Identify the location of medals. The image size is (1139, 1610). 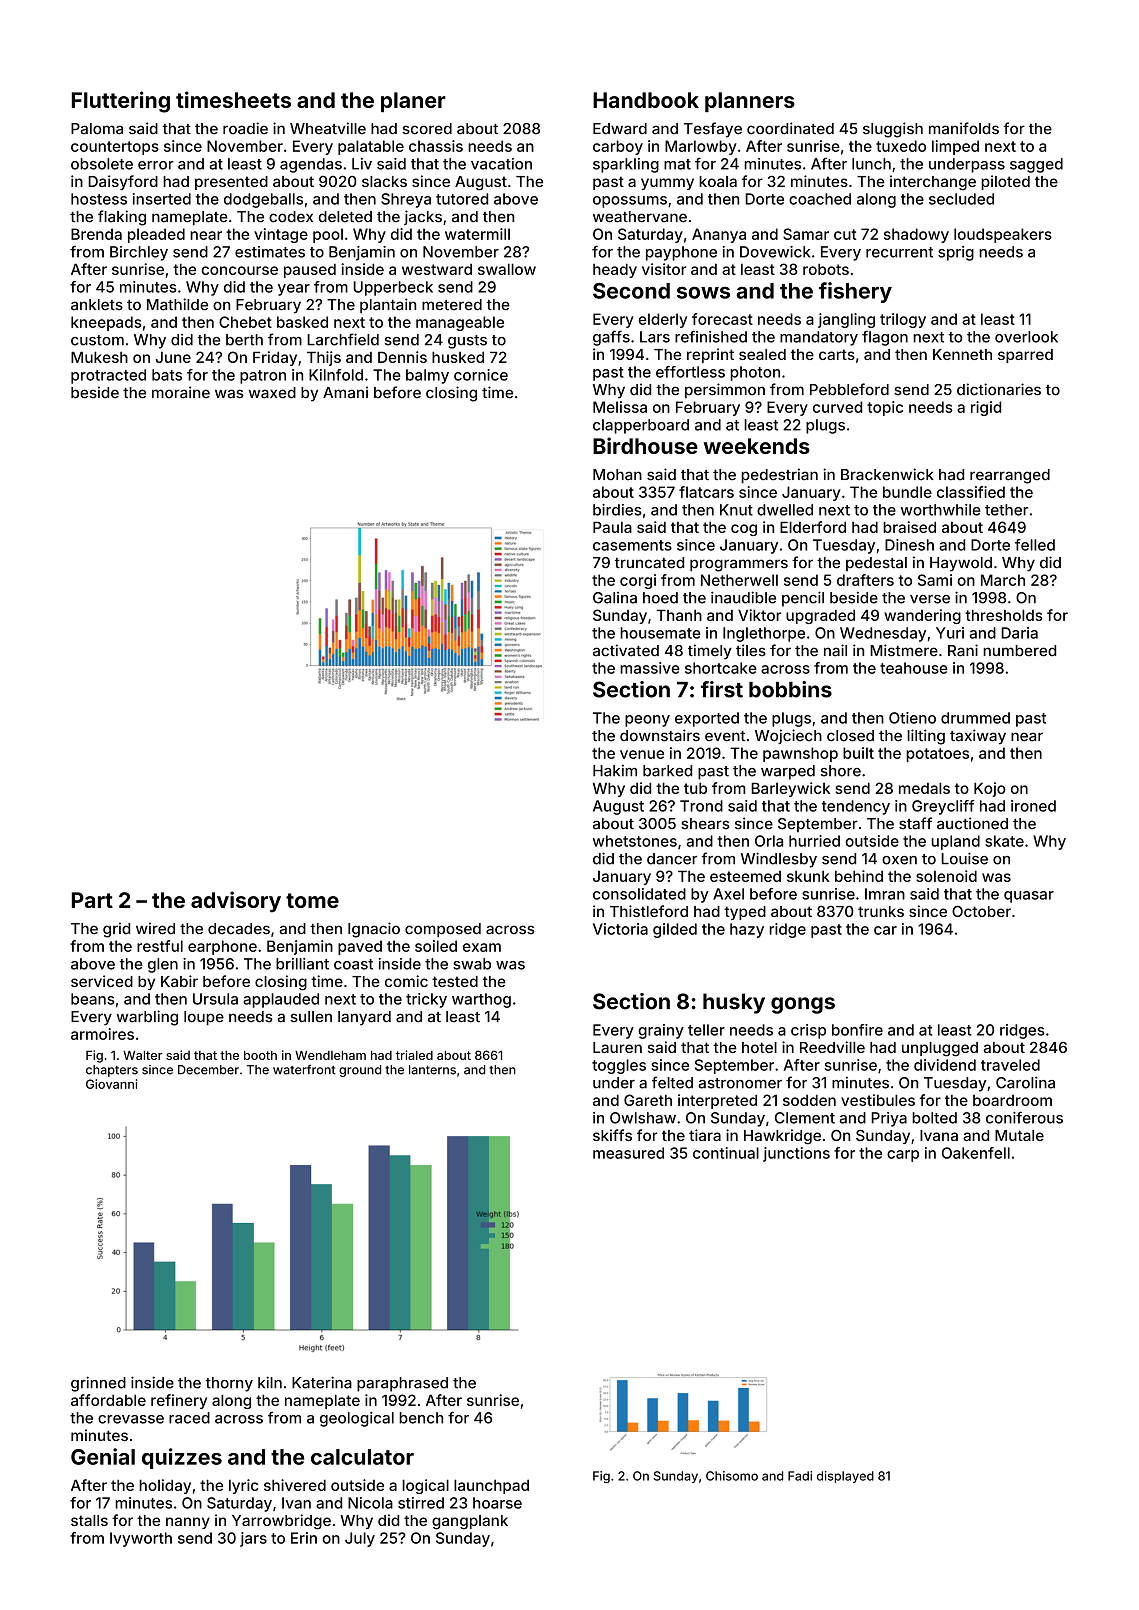
(924, 788).
